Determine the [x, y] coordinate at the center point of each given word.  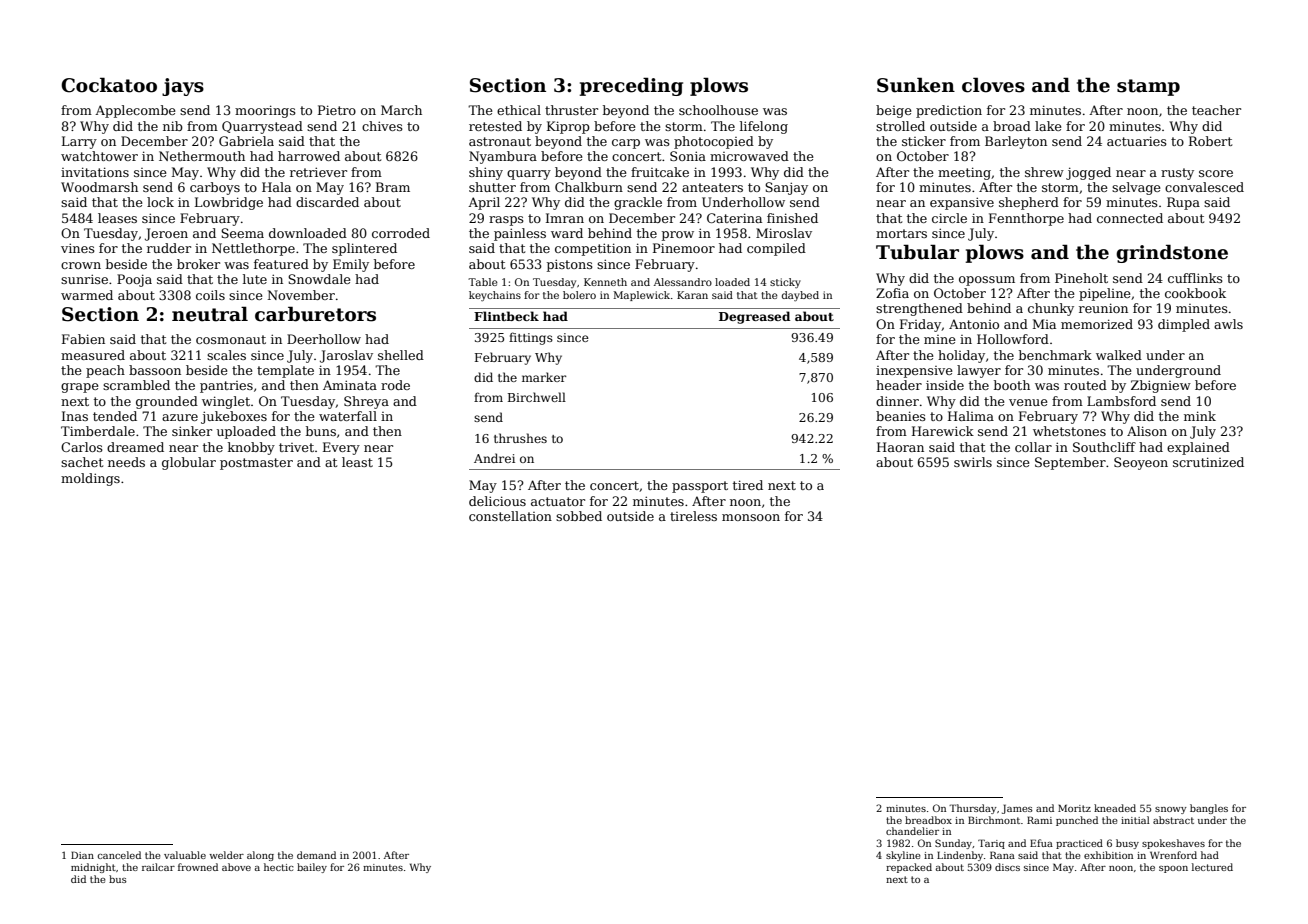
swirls [973, 462]
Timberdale [98, 431]
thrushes [520, 438]
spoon [1173, 869]
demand [316, 855]
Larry [79, 142]
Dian [82, 855]
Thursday [973, 809]
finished [792, 218]
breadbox [928, 820]
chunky [1051, 309]
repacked [909, 868]
